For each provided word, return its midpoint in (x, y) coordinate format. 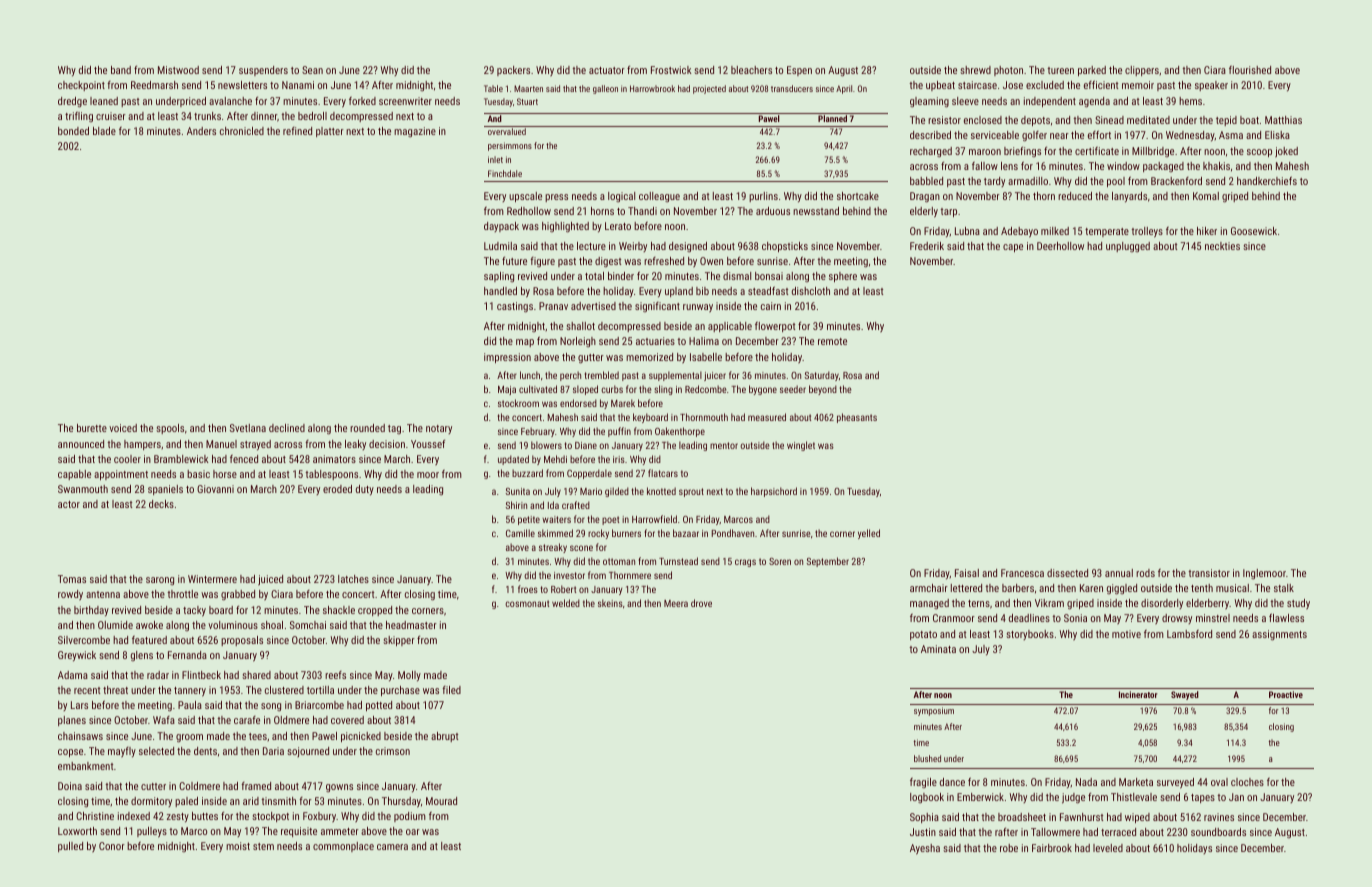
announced (81, 444)
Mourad (441, 801)
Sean (312, 70)
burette (92, 428)
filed (451, 690)
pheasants (857, 418)
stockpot (270, 817)
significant (657, 307)
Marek (623, 403)
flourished (1250, 70)
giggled (1122, 589)
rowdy (70, 595)
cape (1013, 248)
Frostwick (671, 70)
